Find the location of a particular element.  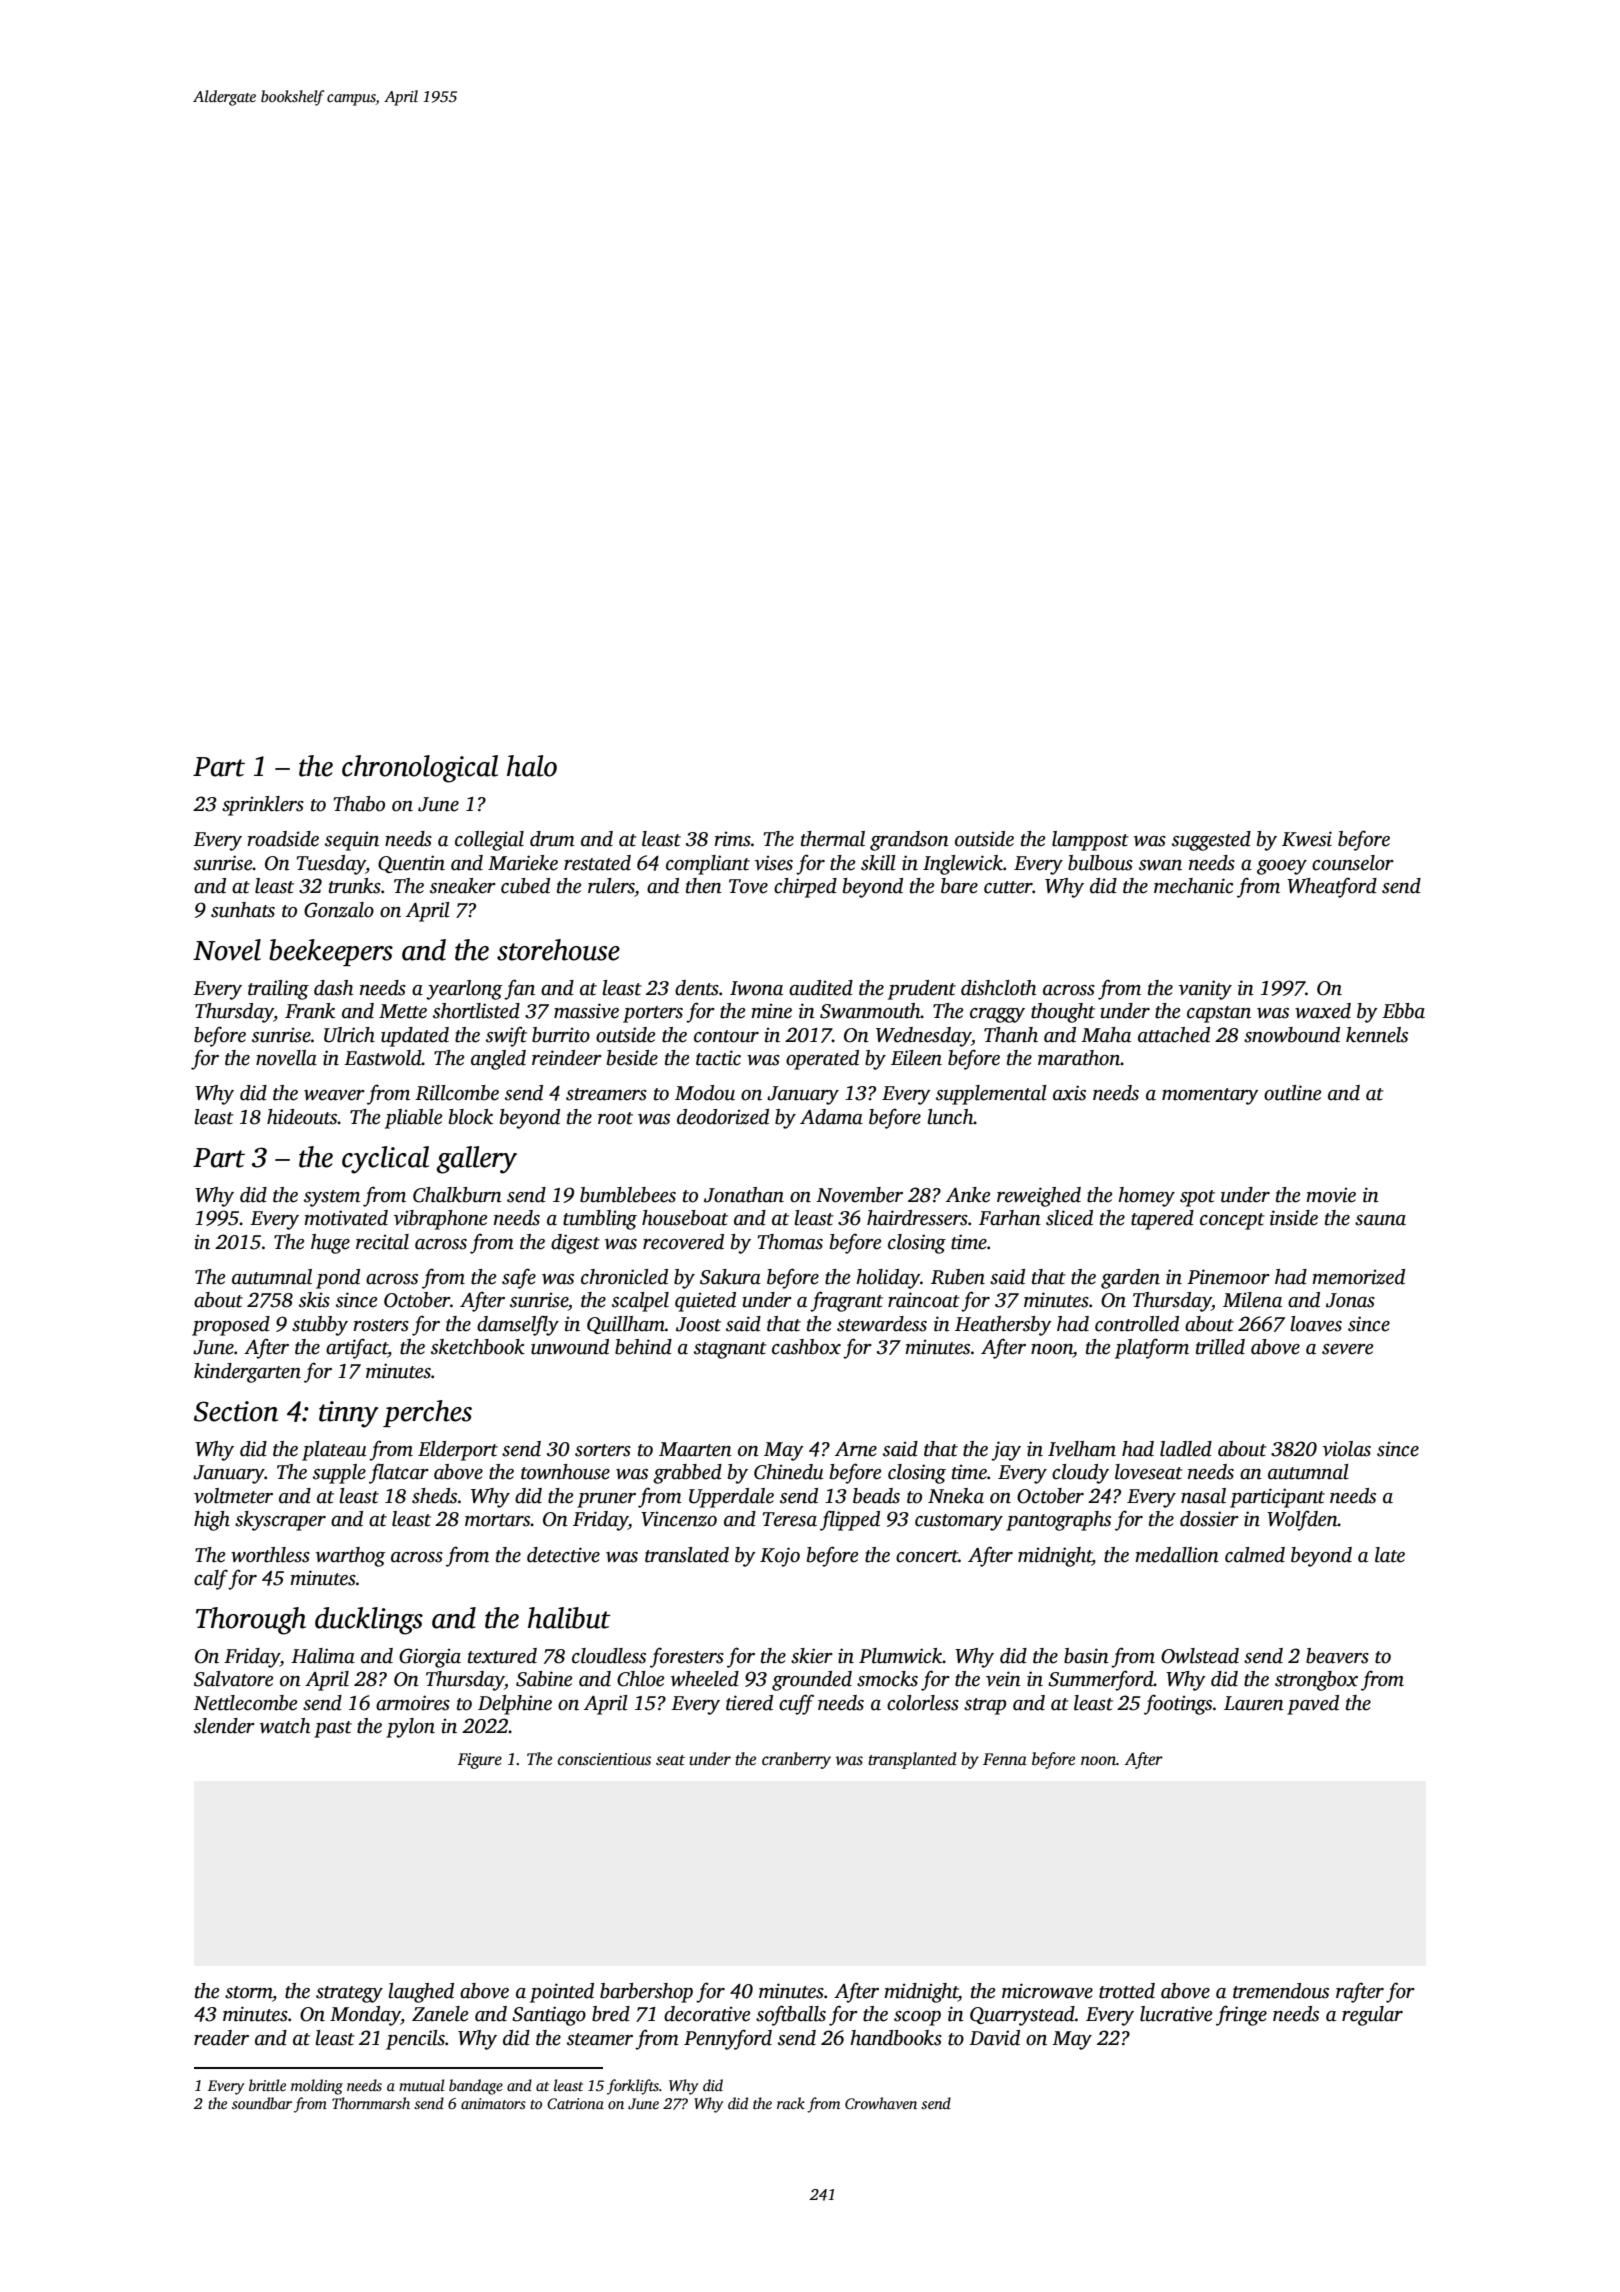

operated is located at coordinates (822, 1060).
